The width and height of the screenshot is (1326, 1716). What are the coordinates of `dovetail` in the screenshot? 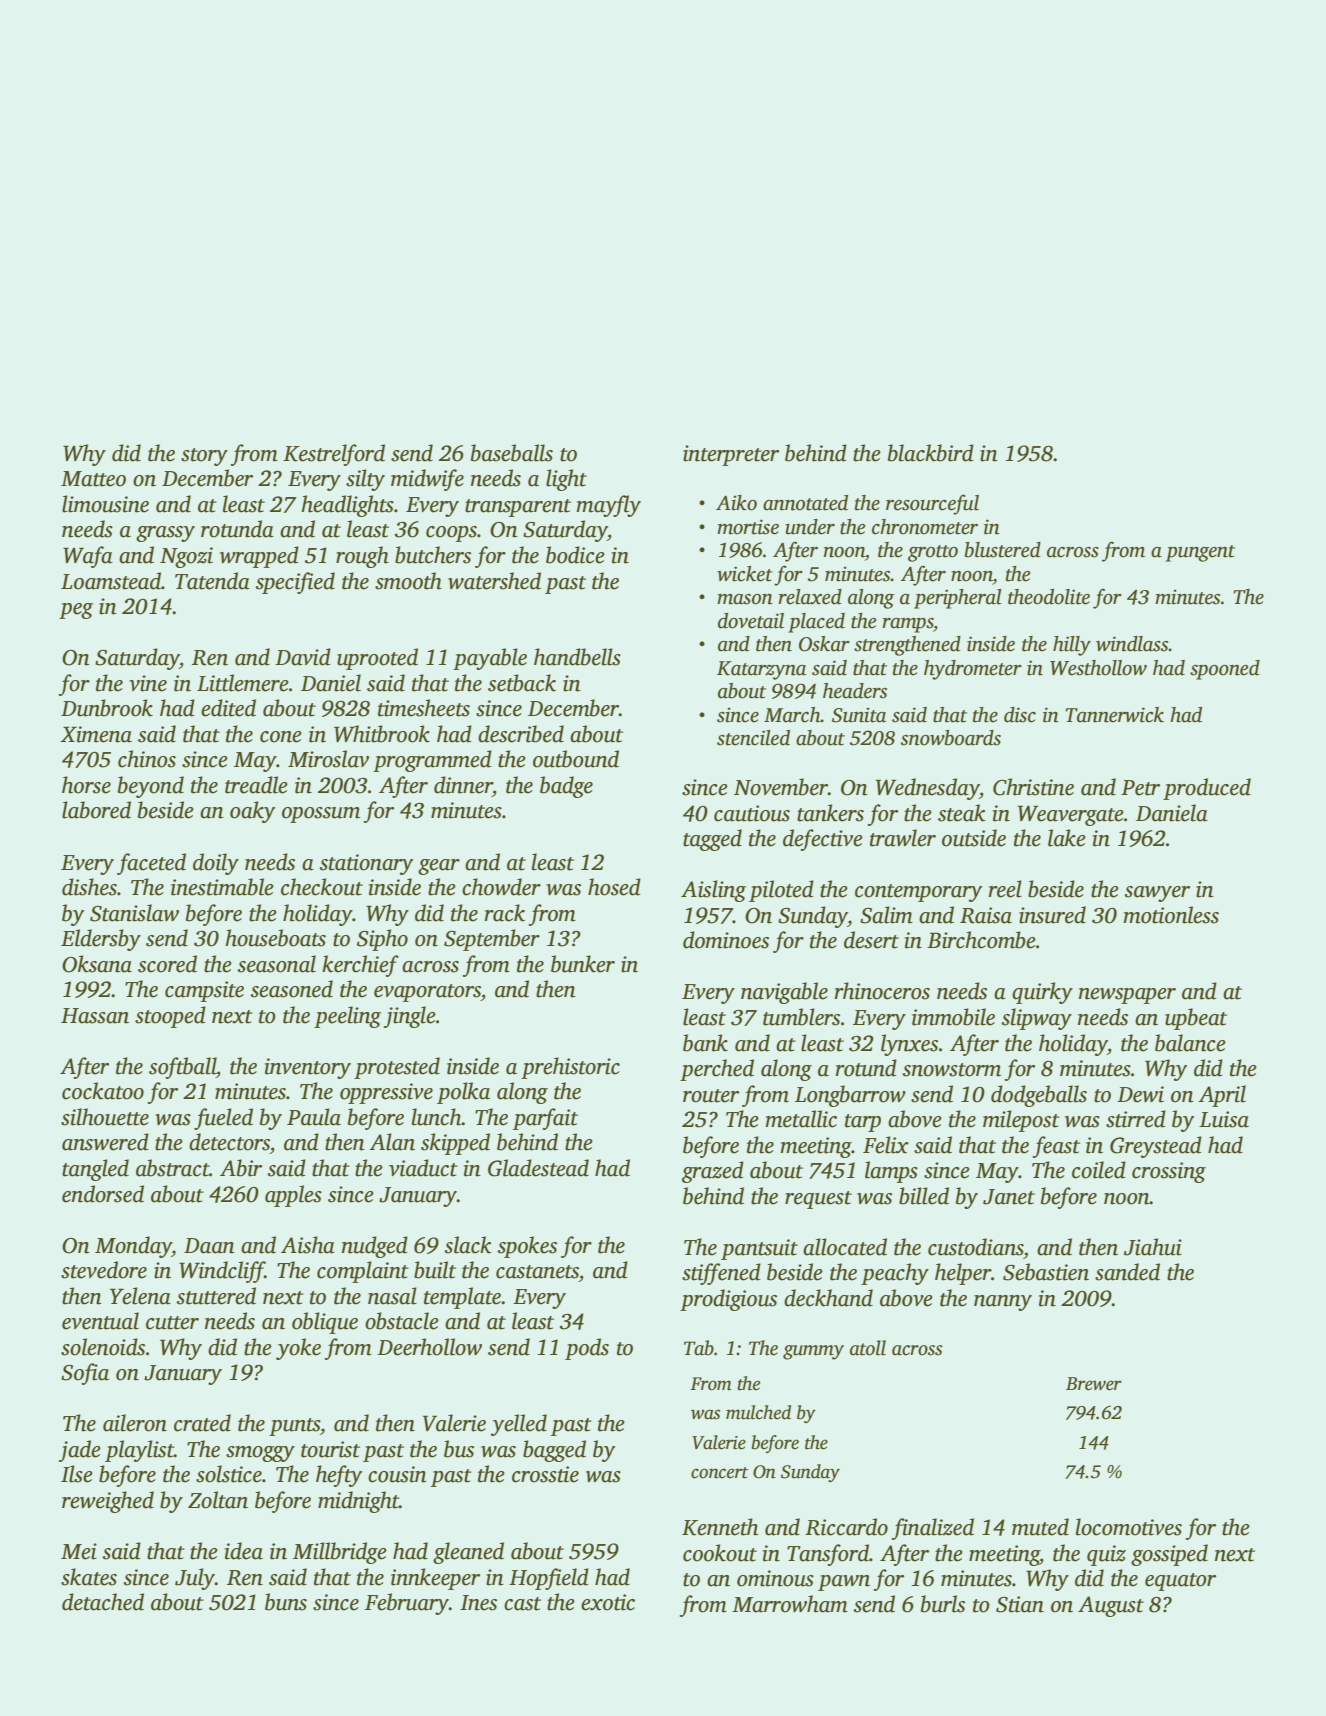 It's located at (751, 621).
